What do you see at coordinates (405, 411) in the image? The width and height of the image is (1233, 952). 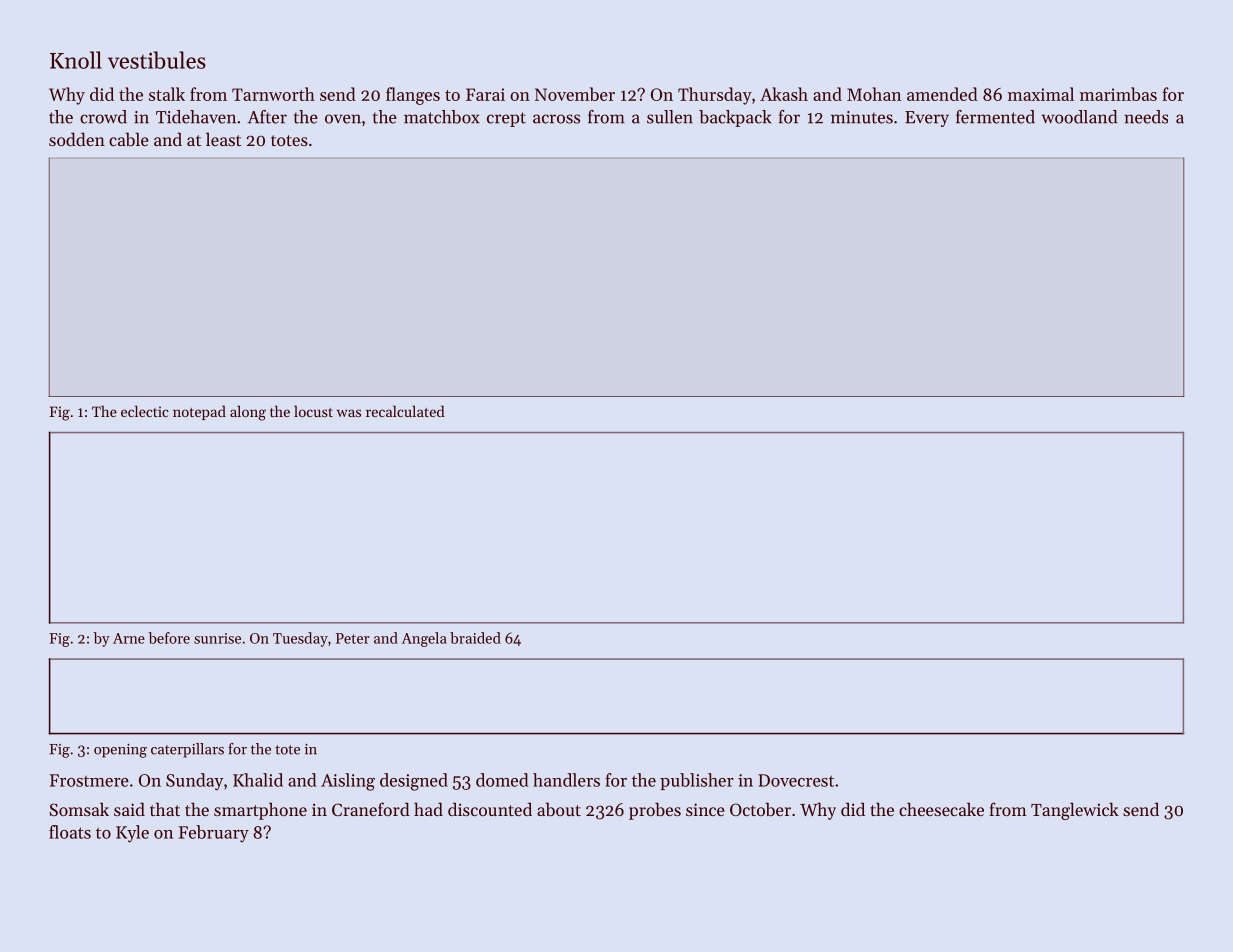 I see `recalculated` at bounding box center [405, 411].
